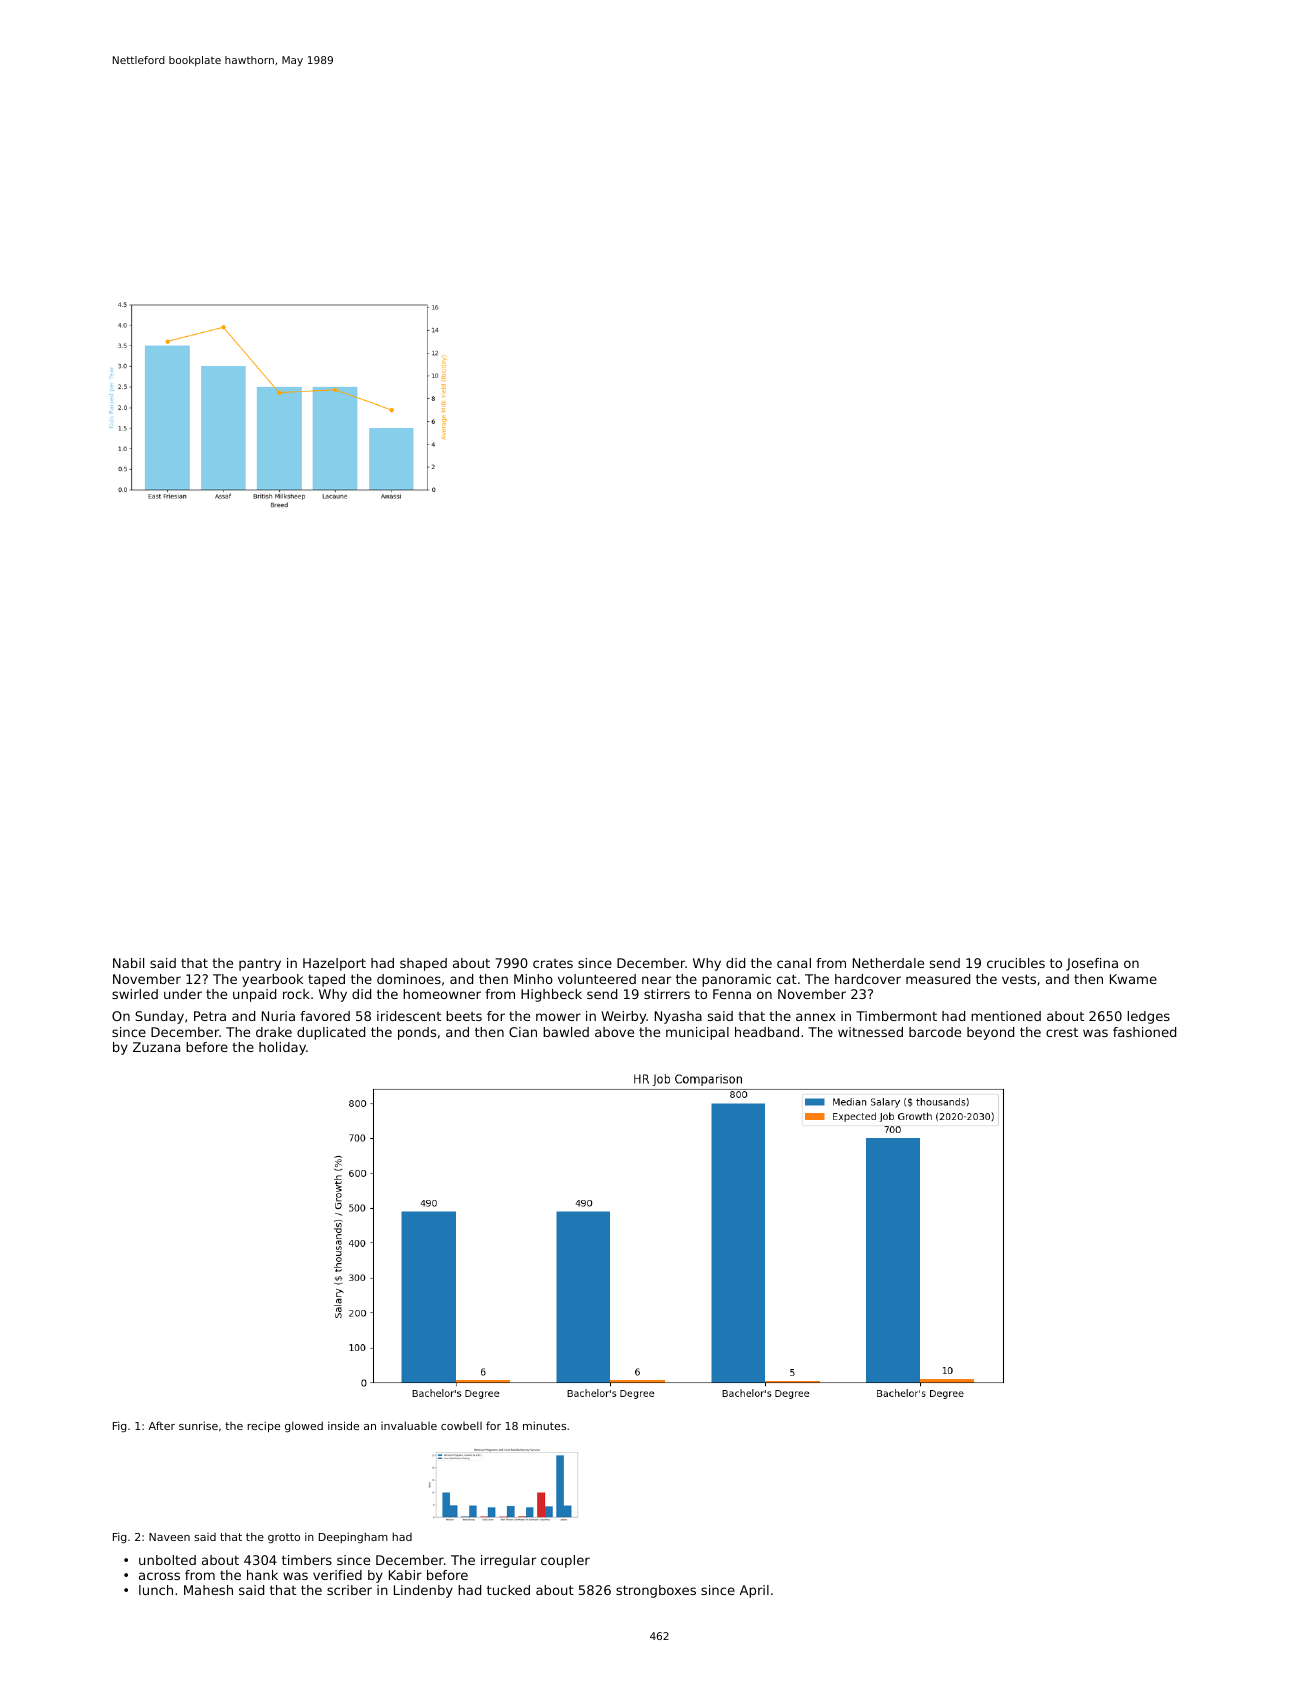 The width and height of the page is (1299, 1682). Describe the element at coordinates (334, 964) in the page. I see `Hazelport` at that location.
